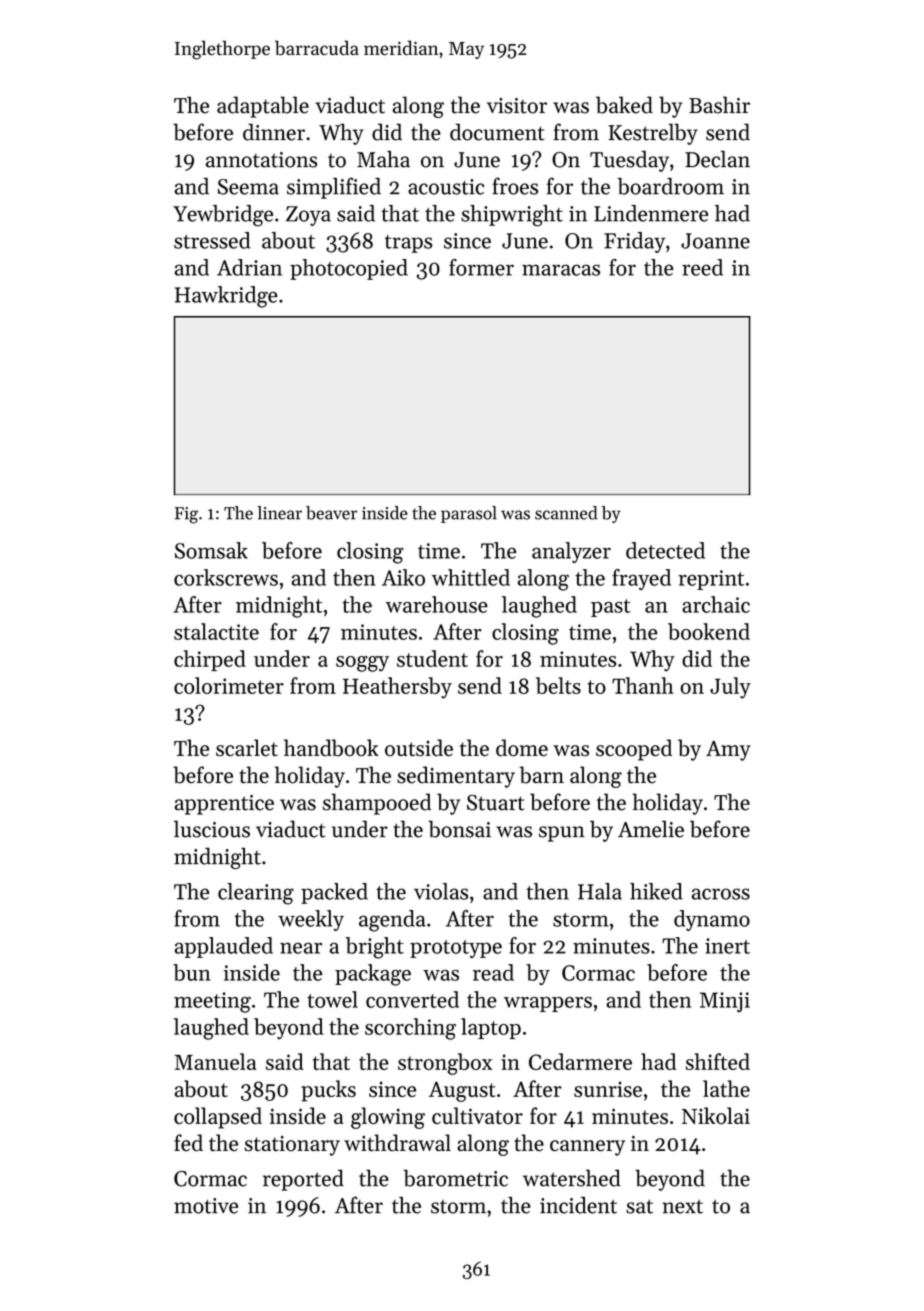 The width and height of the screenshot is (924, 1311). Describe the element at coordinates (274, 132) in the screenshot. I see `dinner` at that location.
